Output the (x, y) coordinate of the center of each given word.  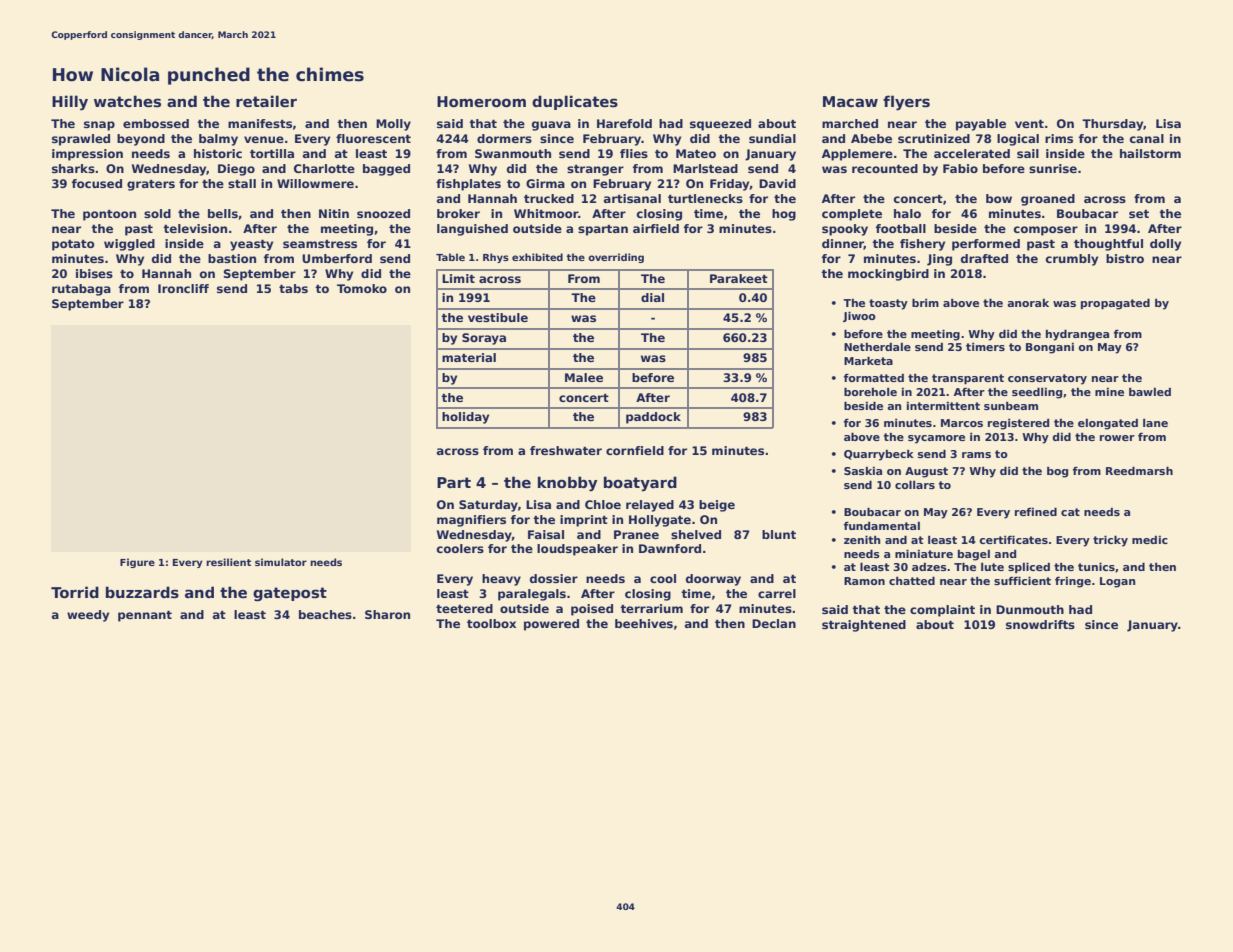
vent (1029, 124)
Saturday (488, 506)
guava (551, 126)
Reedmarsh (1139, 471)
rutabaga (81, 290)
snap (99, 126)
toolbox (491, 623)
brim (925, 303)
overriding (616, 258)
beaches (325, 614)
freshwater (566, 450)
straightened (864, 626)
